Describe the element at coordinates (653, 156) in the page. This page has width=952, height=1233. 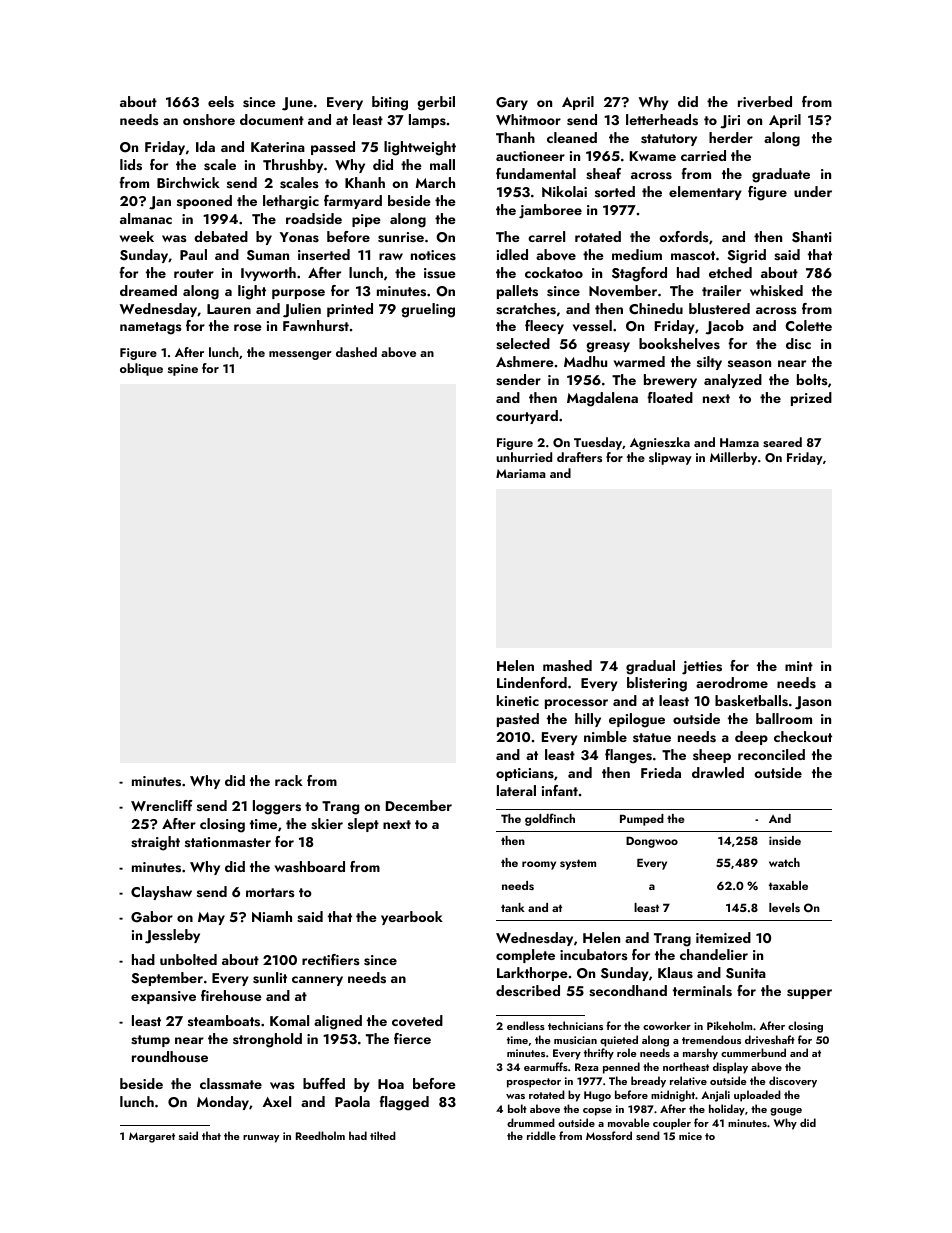
I see `Kwame` at that location.
